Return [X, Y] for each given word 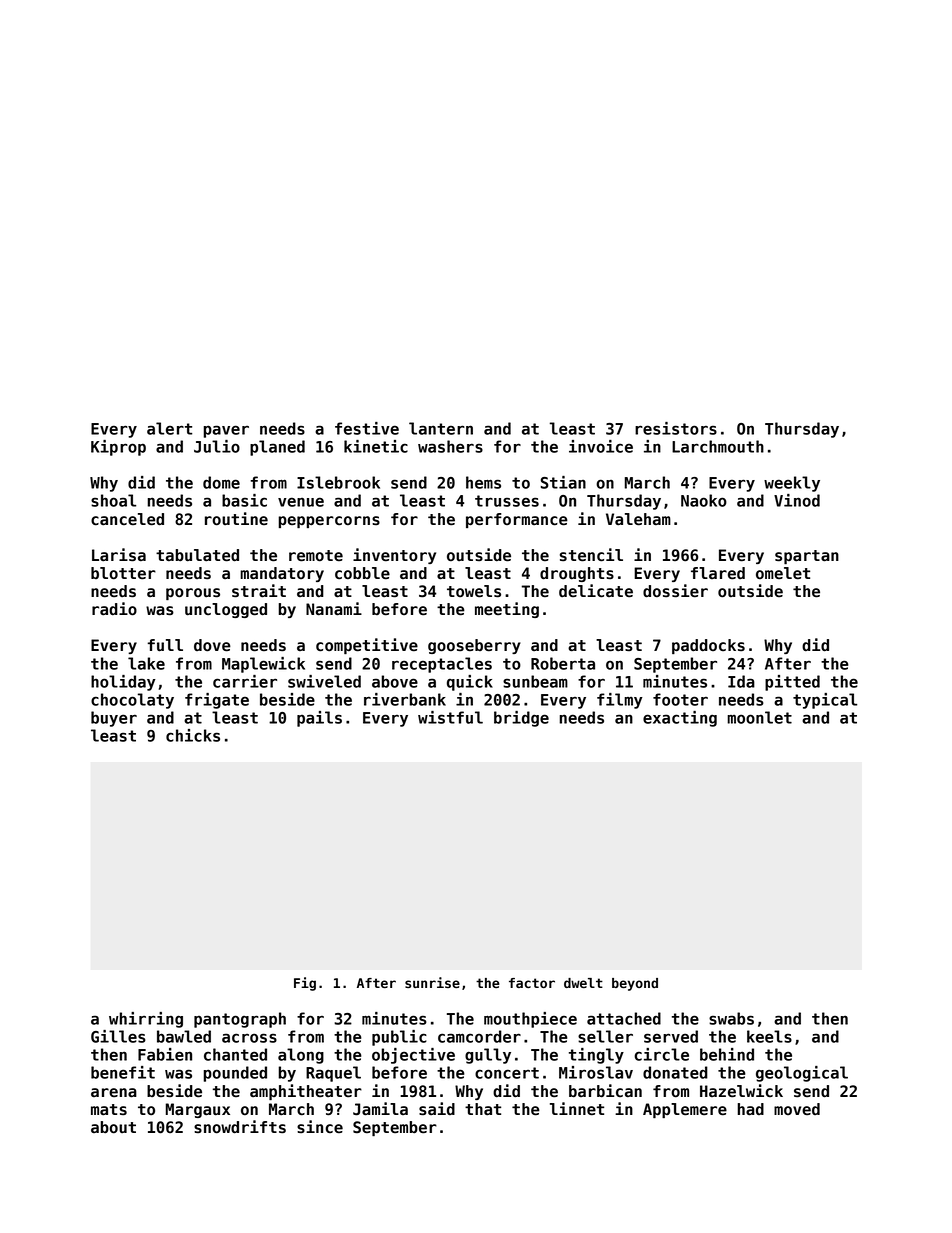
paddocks [708, 646]
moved [797, 1109]
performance [517, 520]
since [320, 1127]
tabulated [197, 555]
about [113, 1127]
